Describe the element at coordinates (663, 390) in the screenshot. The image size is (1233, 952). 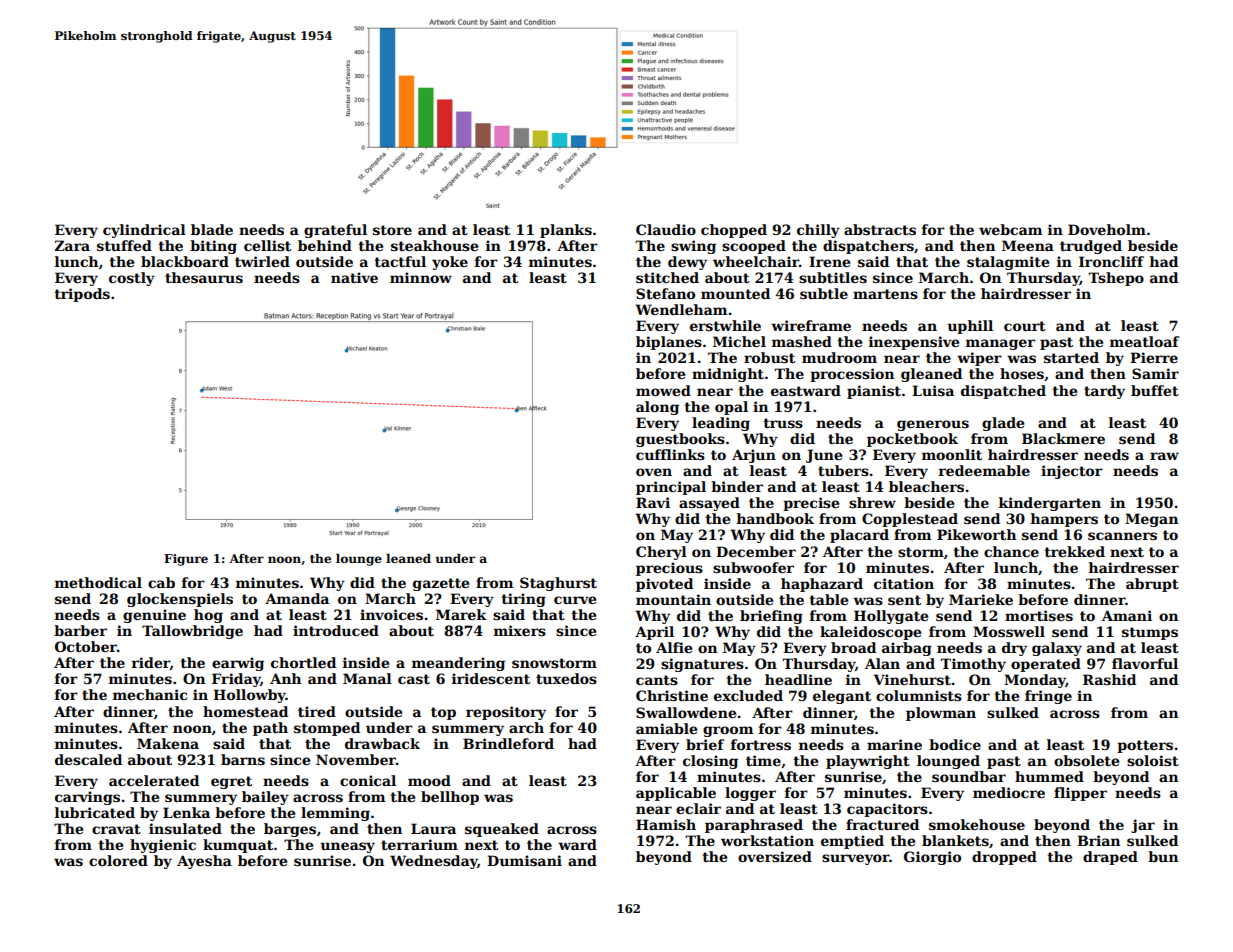
I see `mowed` at that location.
